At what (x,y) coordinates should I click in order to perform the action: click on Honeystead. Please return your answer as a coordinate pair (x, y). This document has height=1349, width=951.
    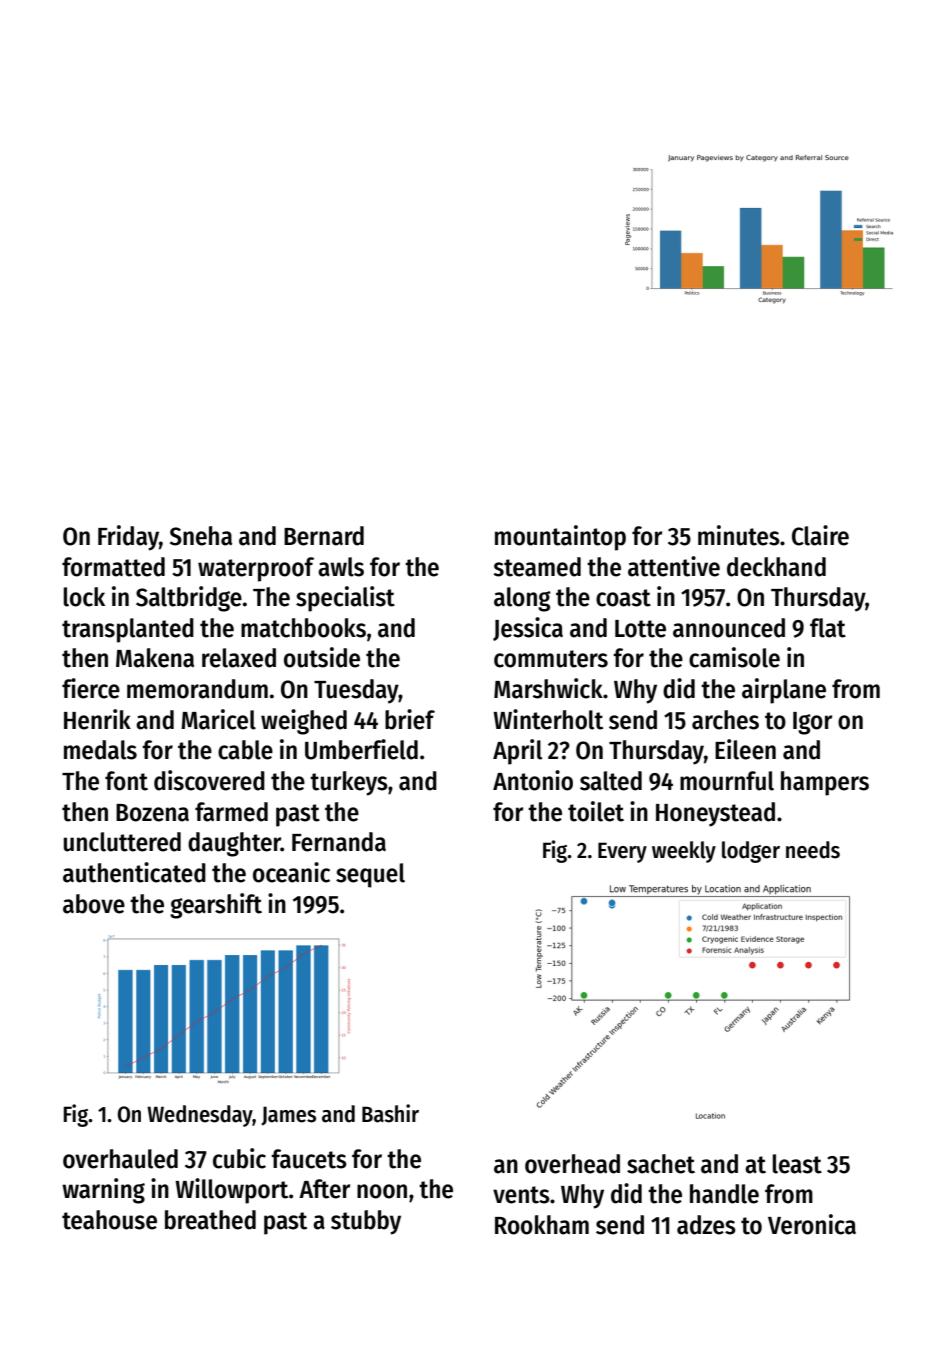
    Looking at the image, I should click on (715, 814).
